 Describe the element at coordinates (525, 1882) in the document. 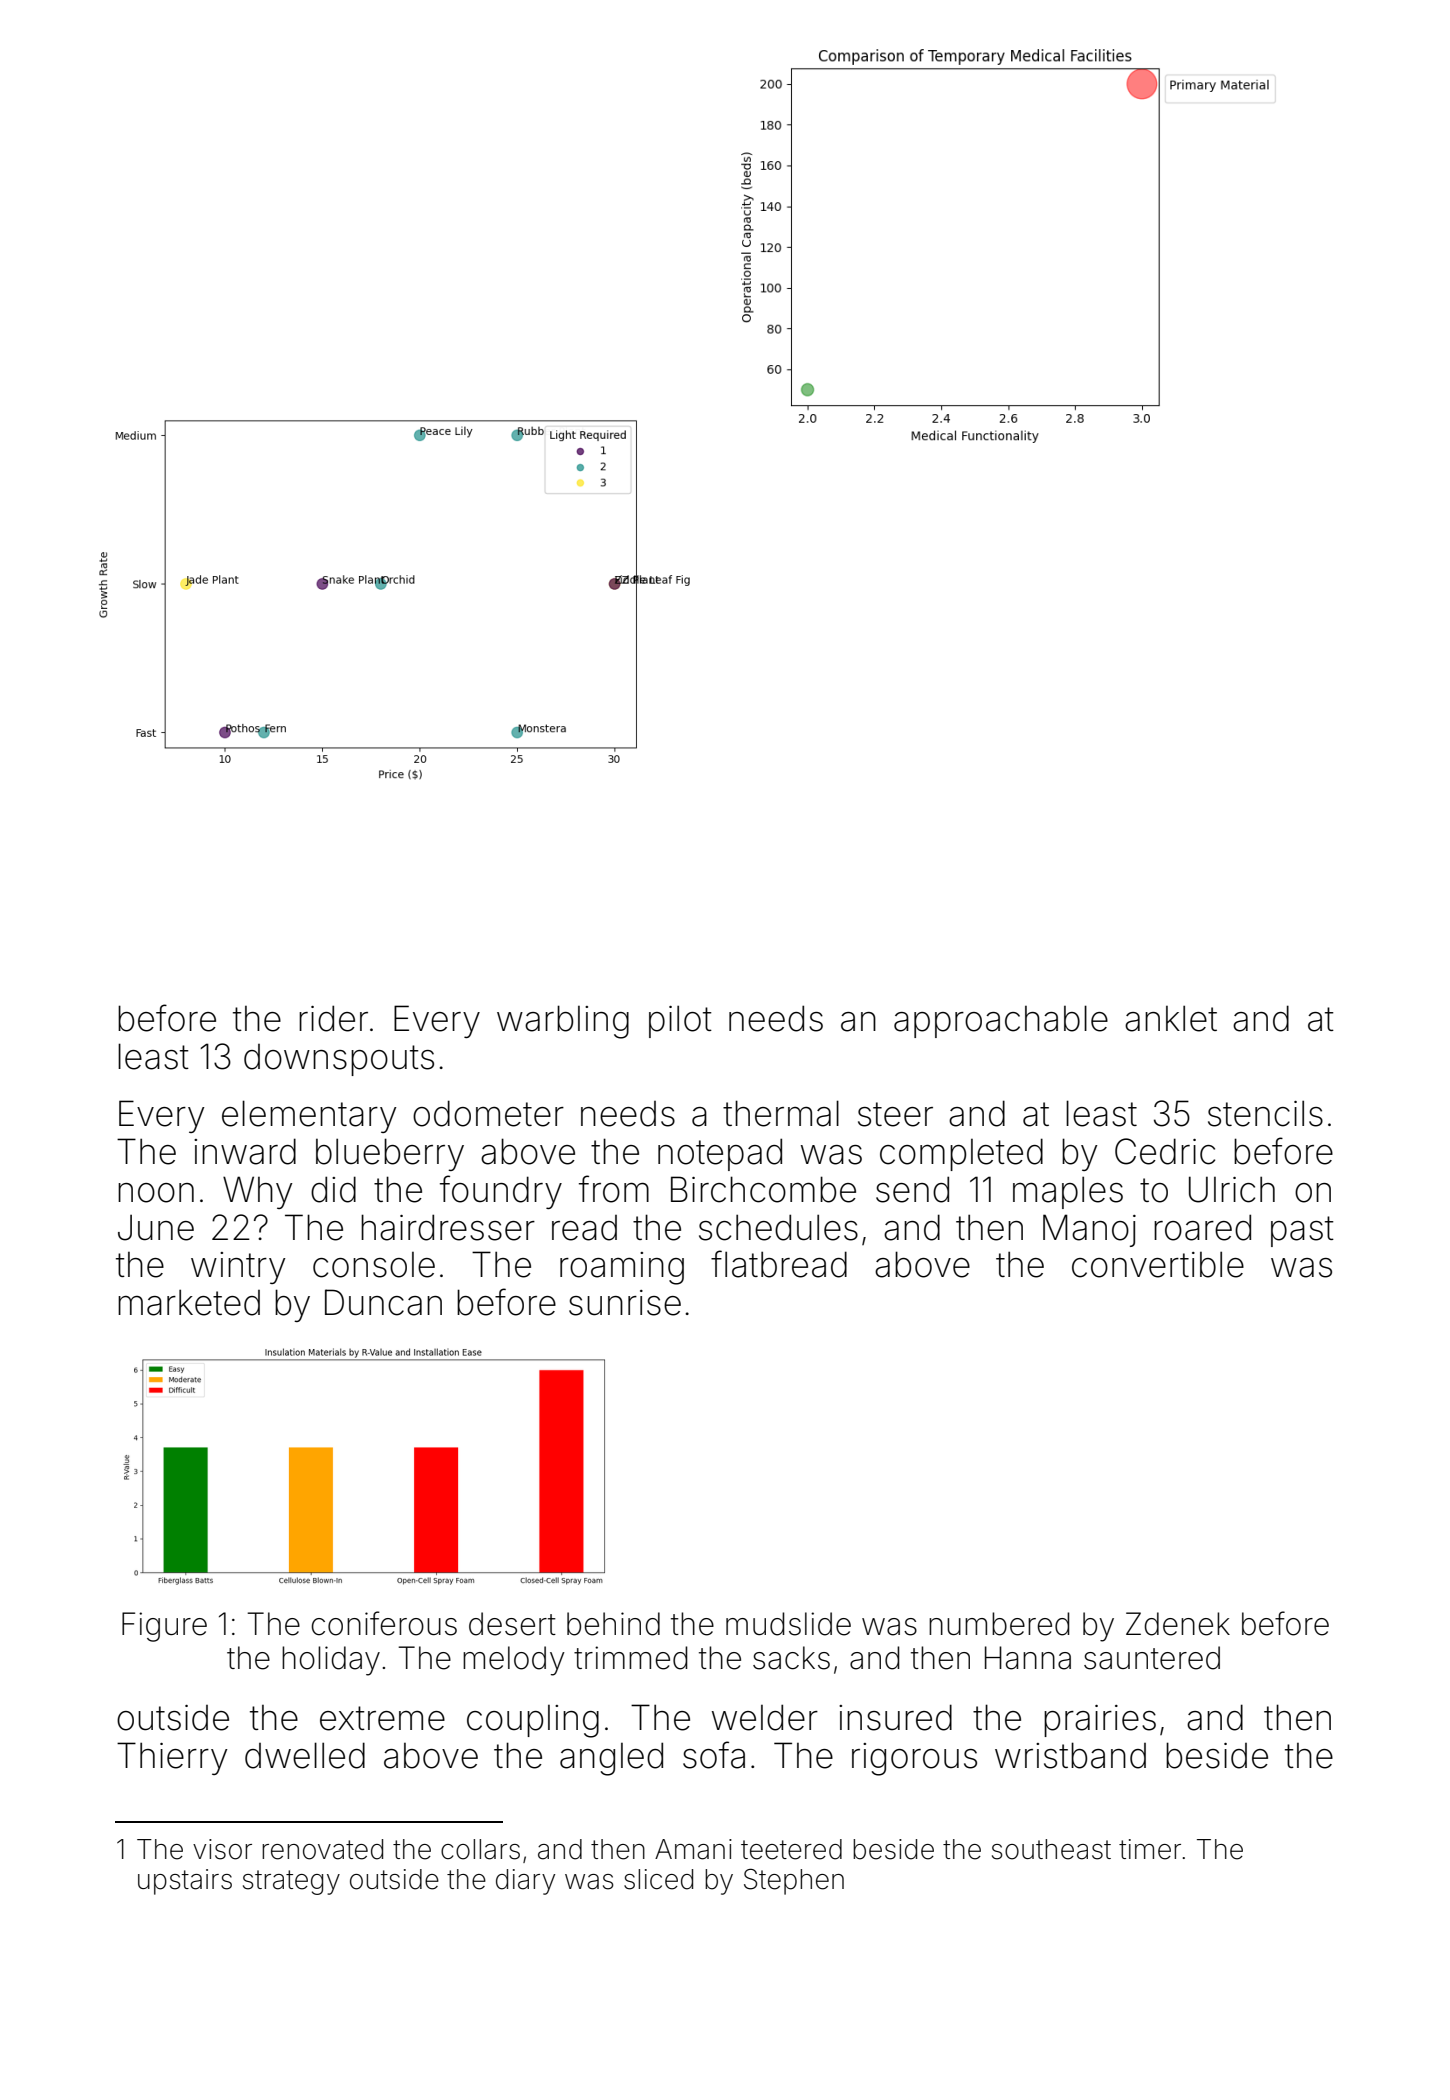

I see `diary` at that location.
